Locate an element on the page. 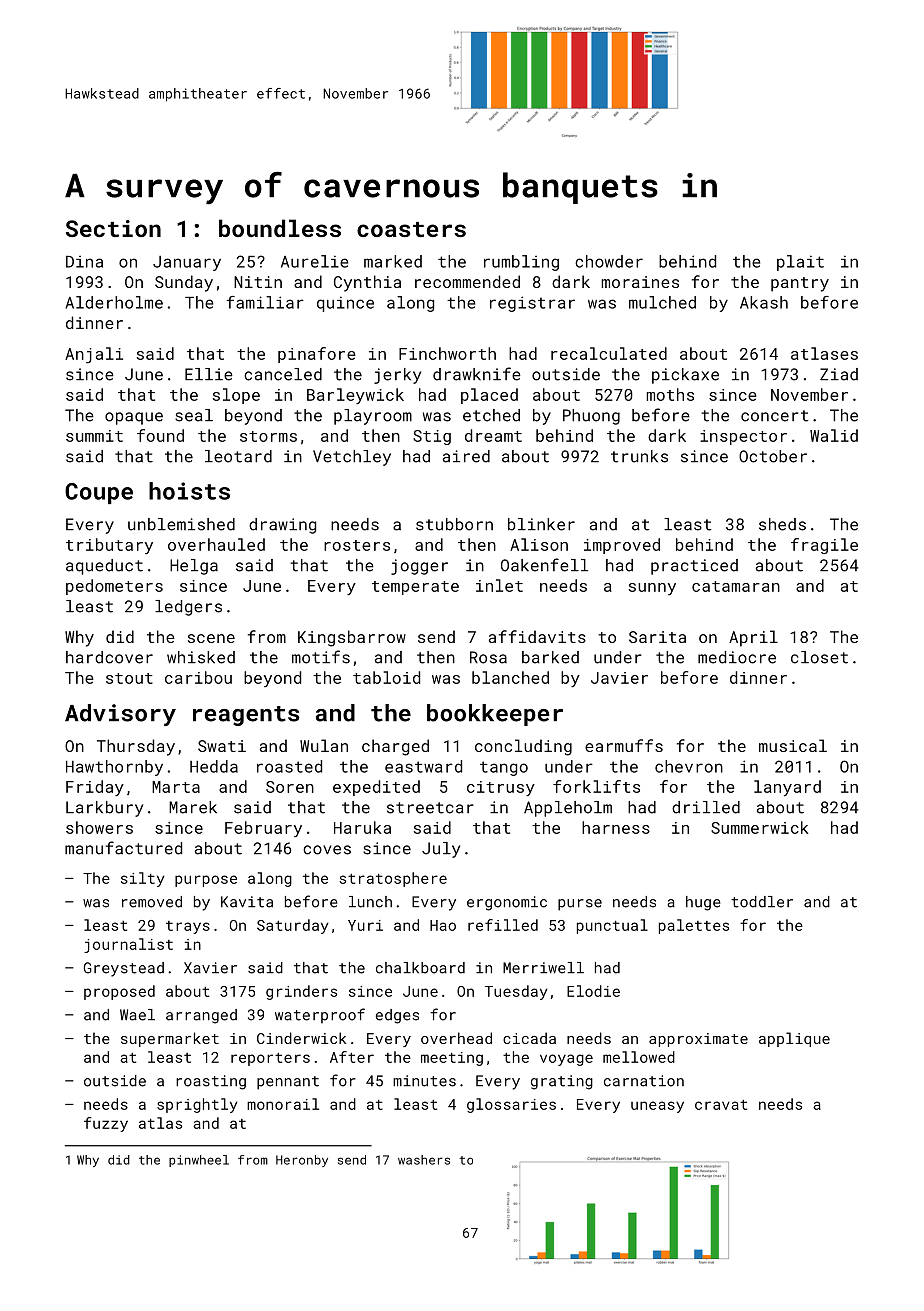 Image resolution: width=924 pixels, height=1311 pixels. Hedda is located at coordinates (214, 766).
